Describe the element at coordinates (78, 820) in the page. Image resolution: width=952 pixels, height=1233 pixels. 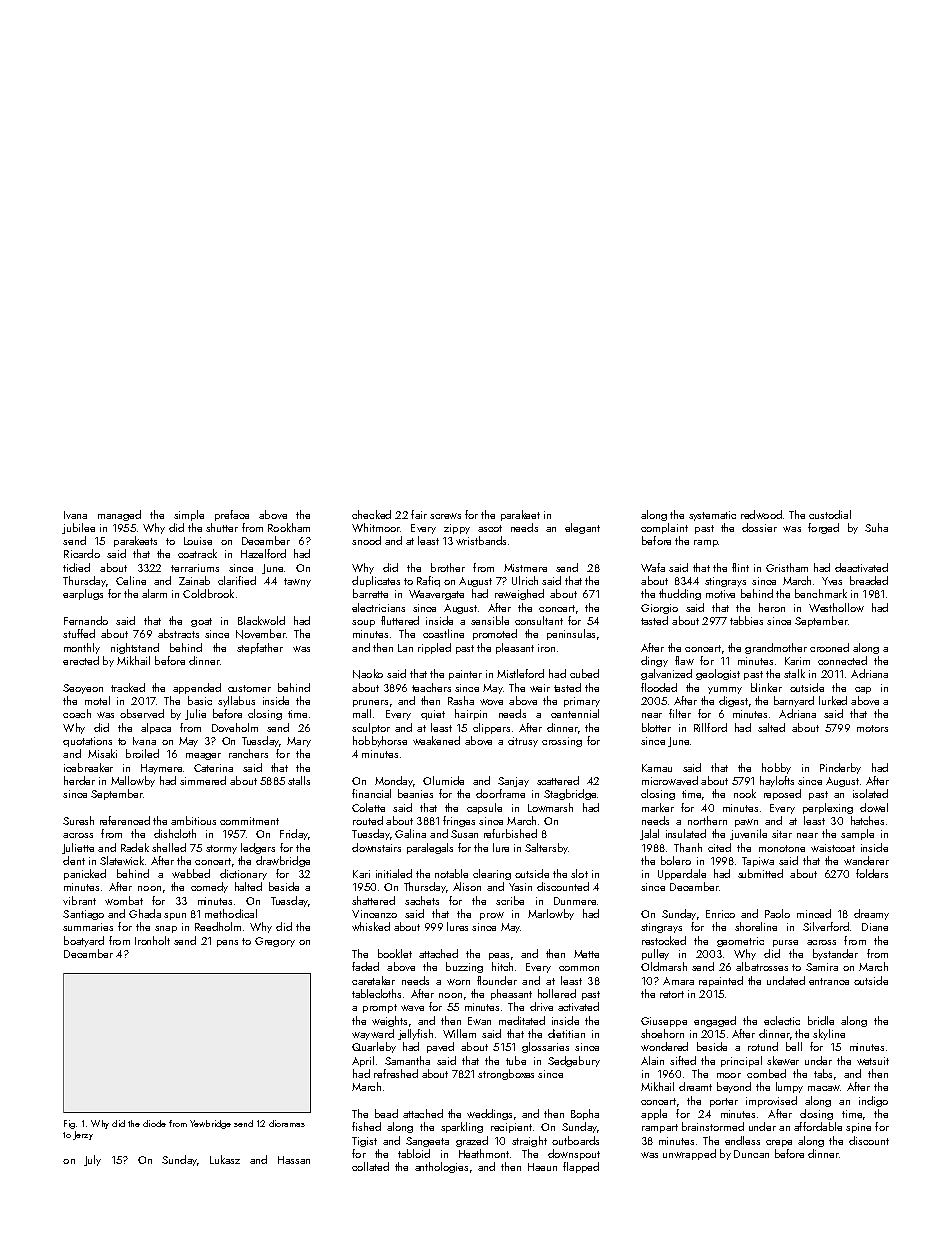
I see `Suresh` at that location.
